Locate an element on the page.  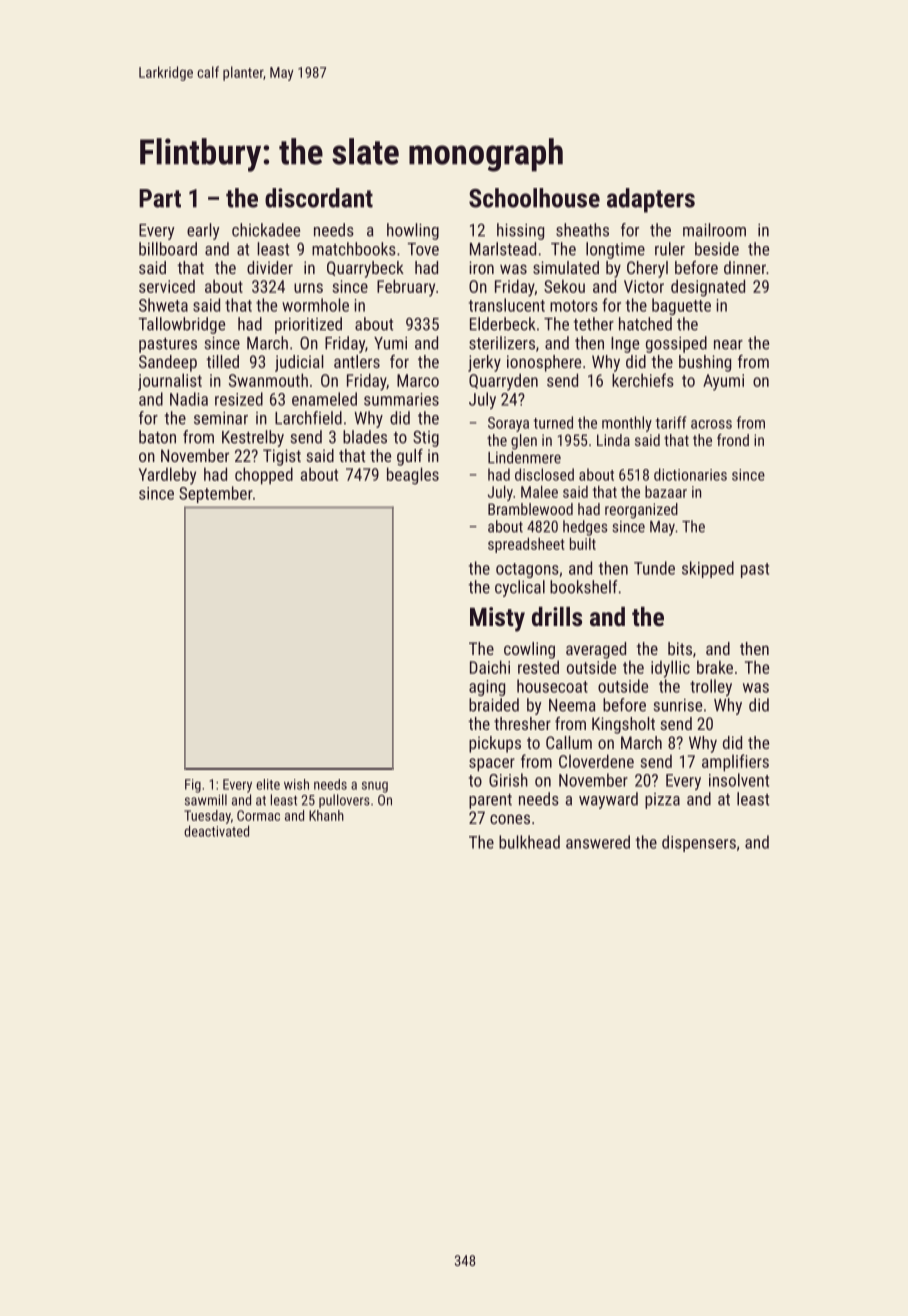
Linda is located at coordinates (613, 440).
